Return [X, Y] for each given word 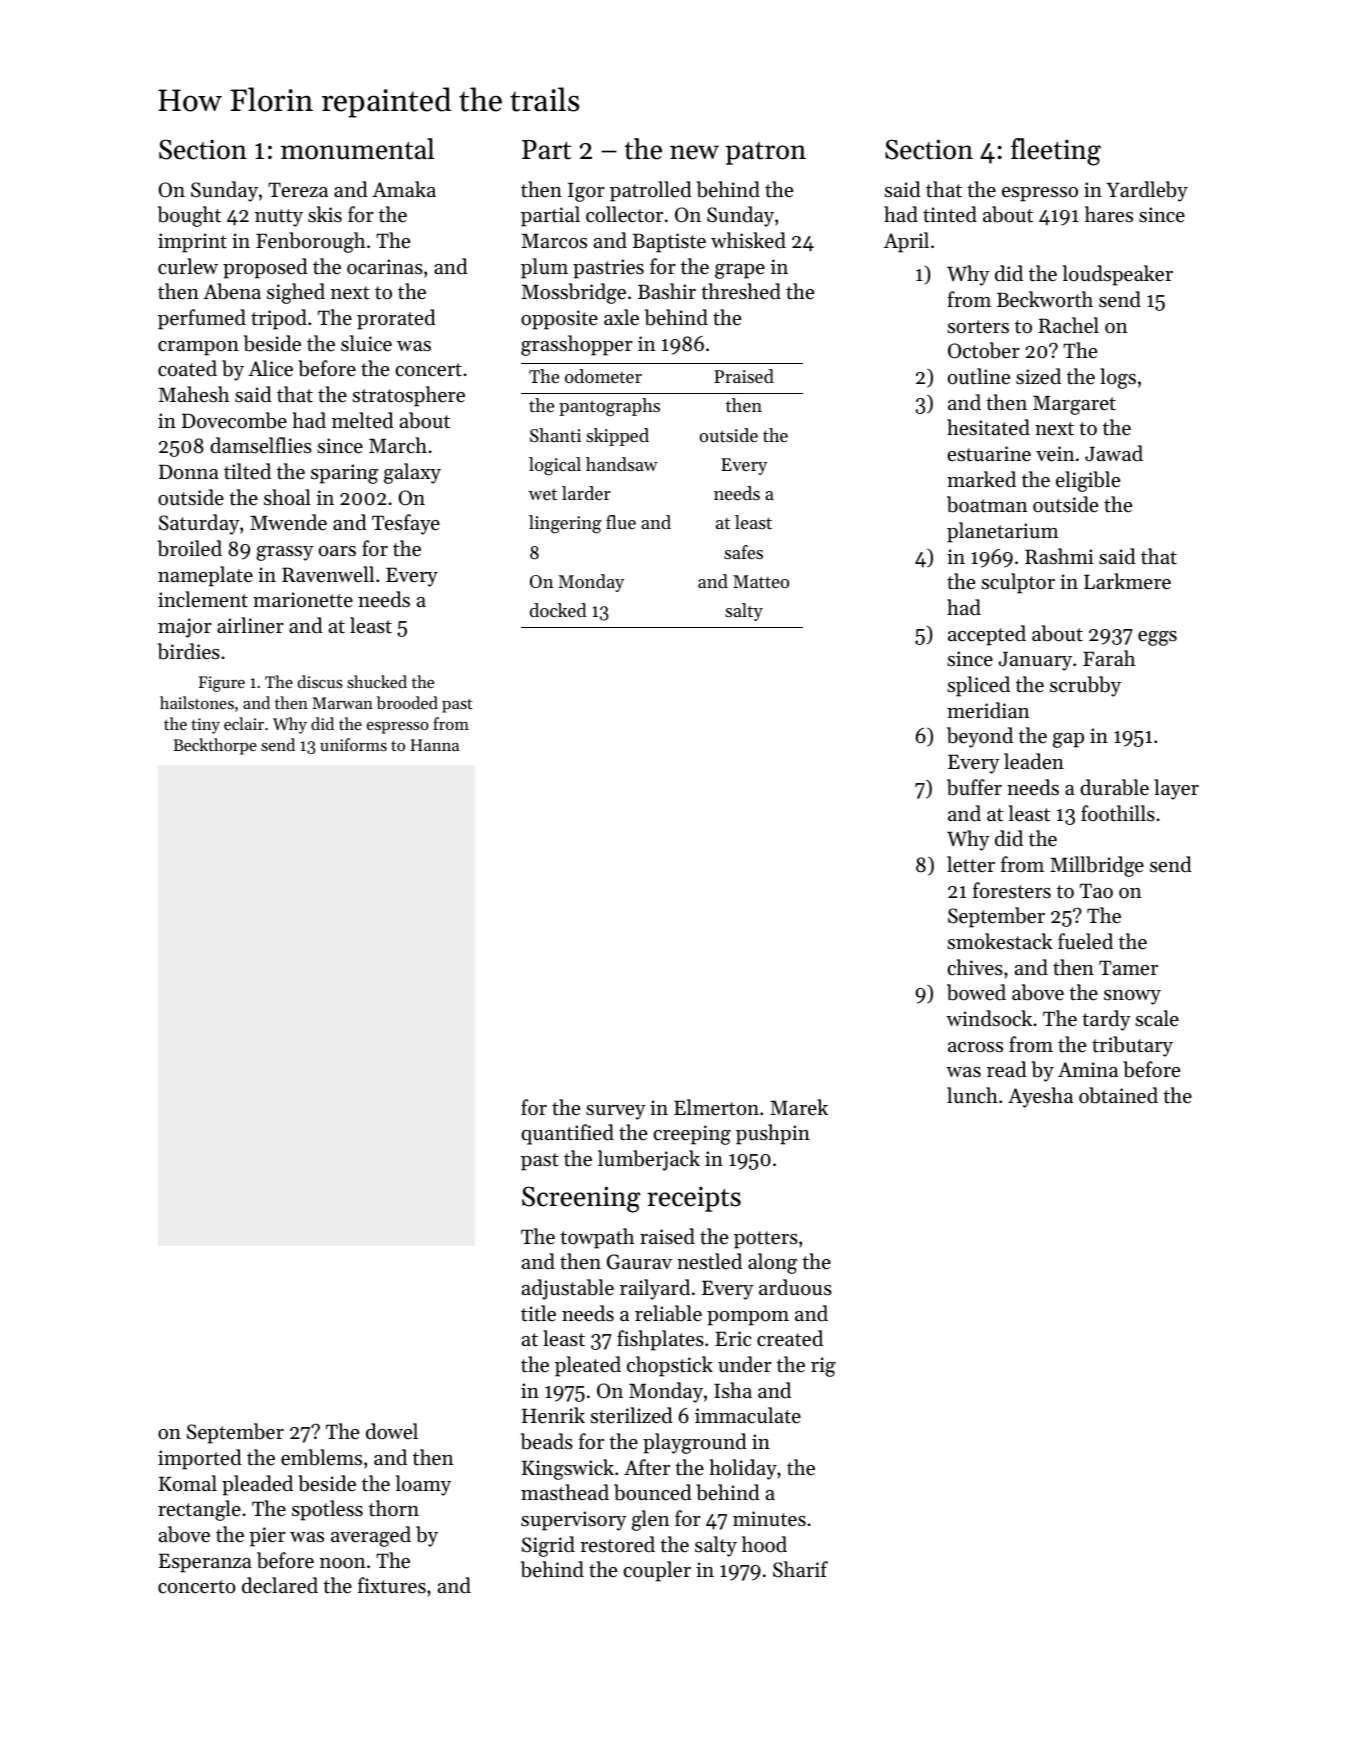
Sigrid [548, 1546]
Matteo [761, 581]
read [1007, 1069]
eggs [1157, 638]
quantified [567, 1134]
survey [616, 1112]
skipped [617, 437]
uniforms [353, 744]
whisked [748, 240]
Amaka [404, 189]
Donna [189, 472]
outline [979, 376]
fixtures [392, 1585]
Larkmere [1127, 581]
